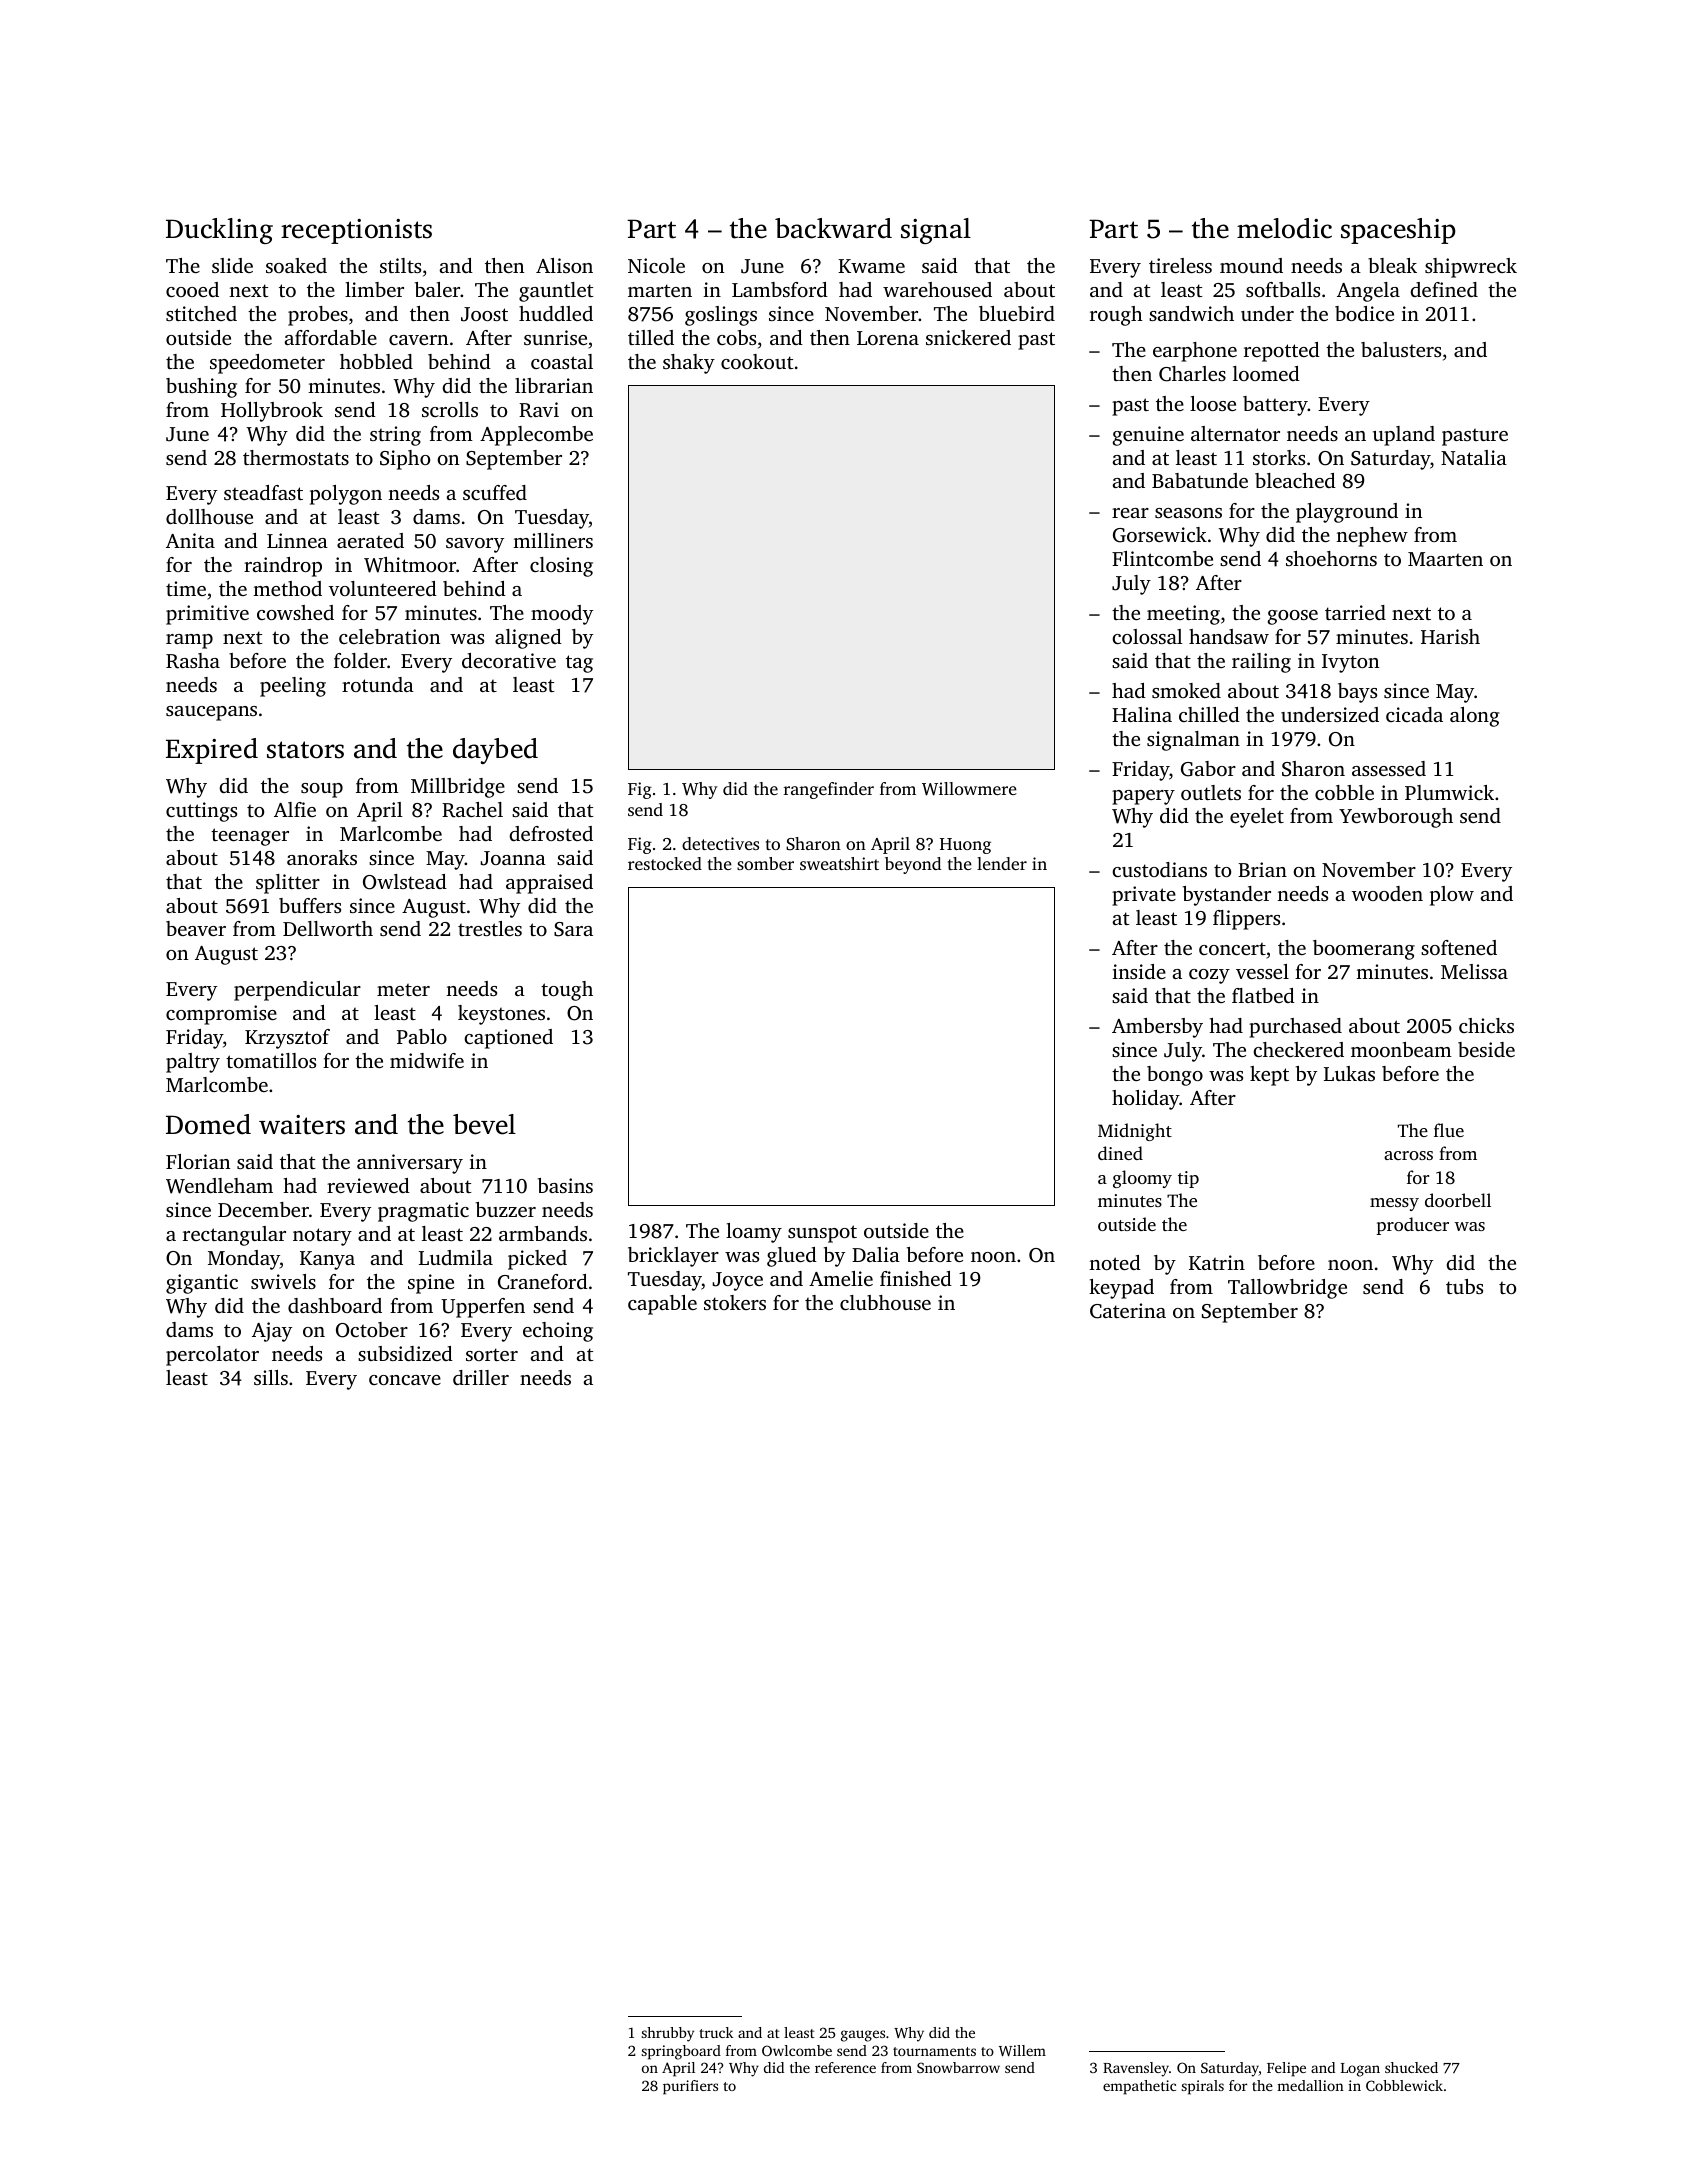 The width and height of the screenshot is (1683, 2178). I want to click on tubs, so click(1464, 1286).
